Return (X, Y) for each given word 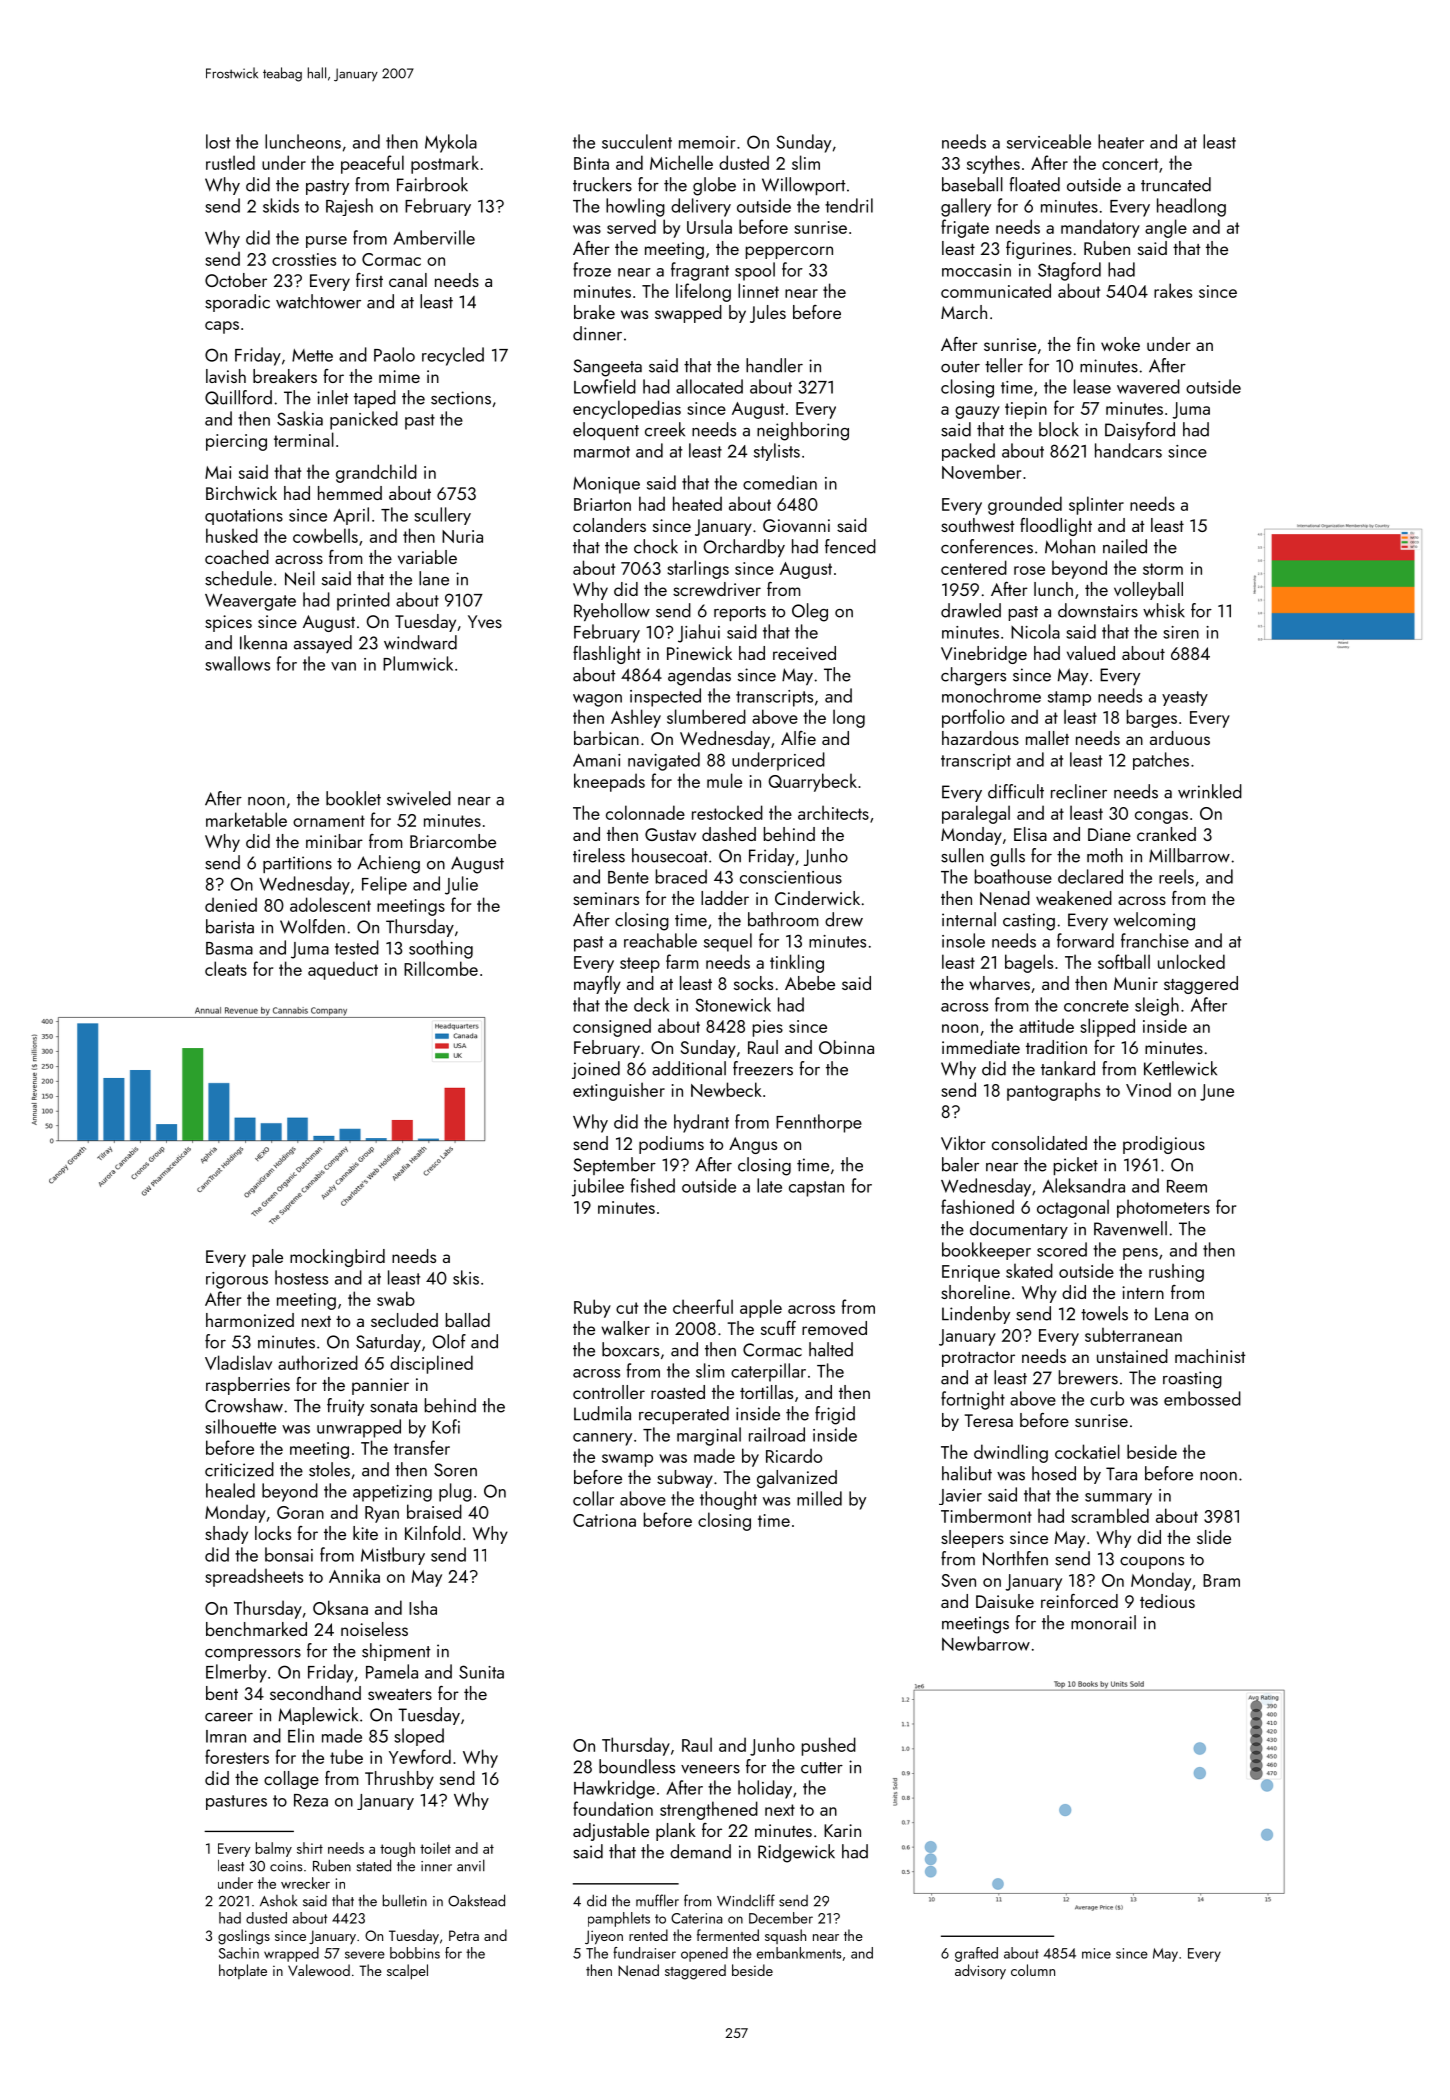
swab (396, 1298)
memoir (707, 142)
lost (218, 141)
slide (1214, 1537)
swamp (627, 1460)
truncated (1176, 184)
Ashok (278, 1901)
